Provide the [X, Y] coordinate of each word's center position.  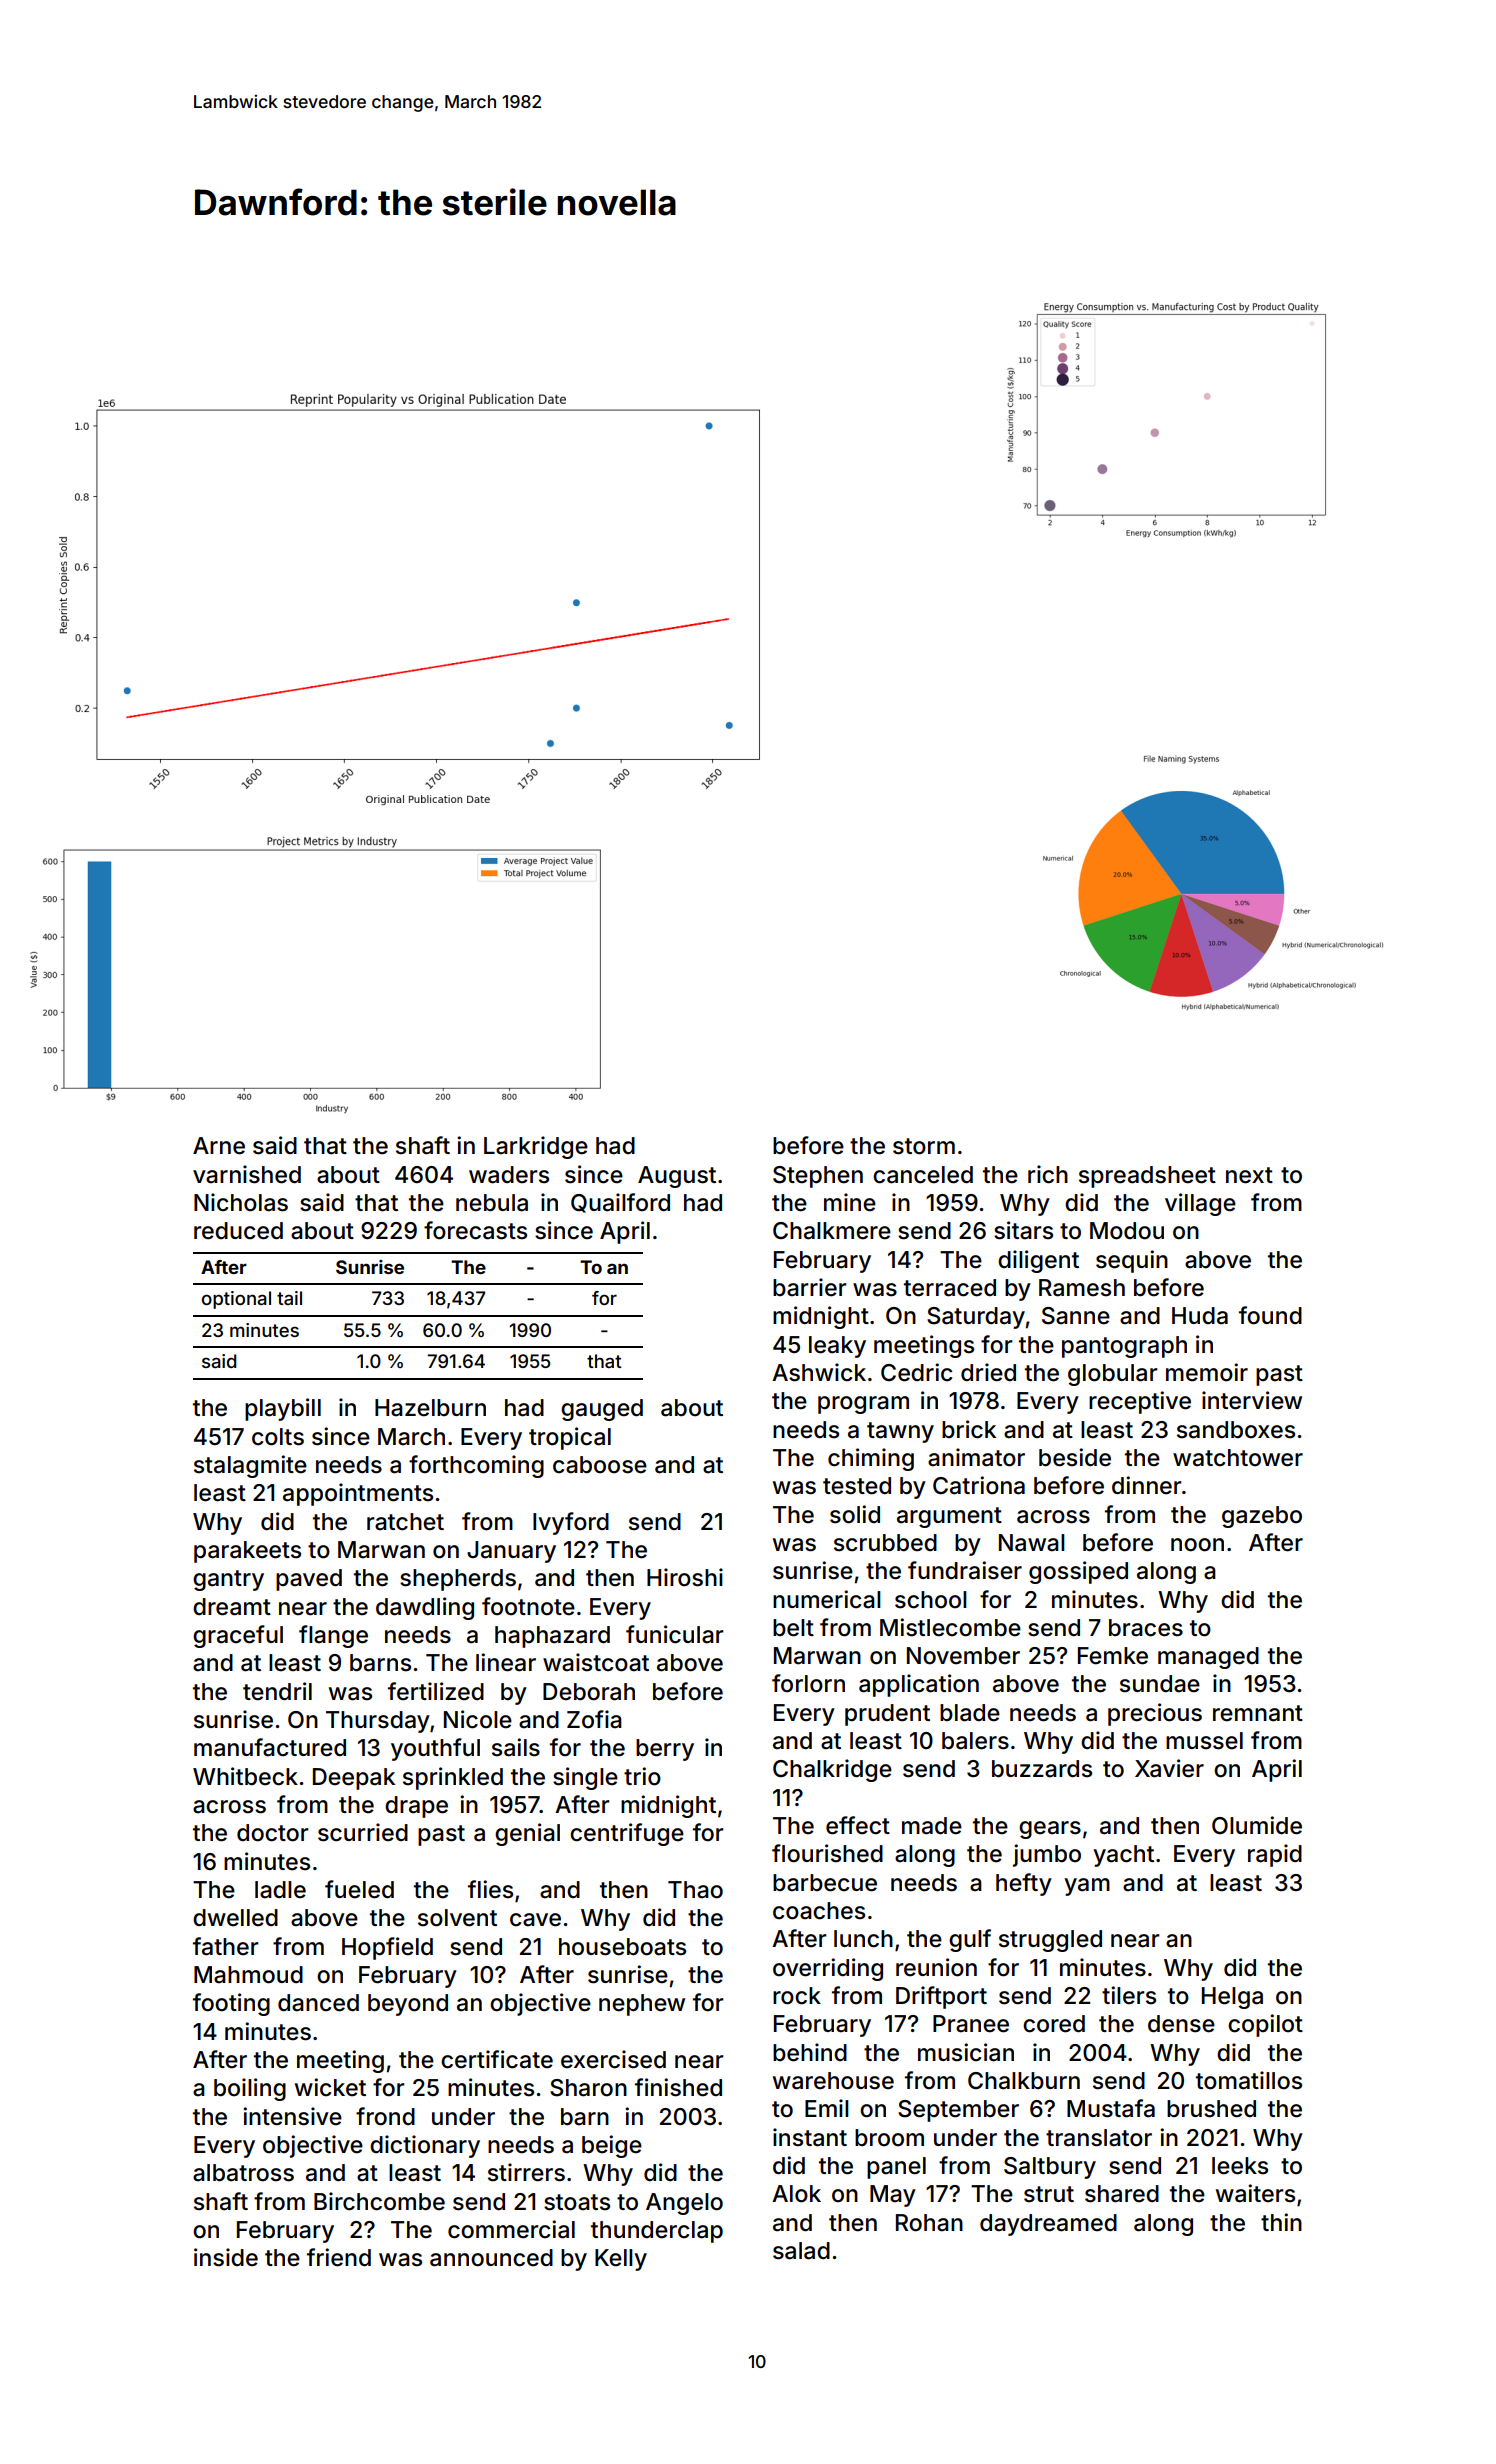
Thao [695, 1890]
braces [1146, 1628]
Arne [219, 1146]
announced [491, 2258]
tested [857, 1486]
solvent [457, 1918]
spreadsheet [1147, 1177]
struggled [1050, 1941]
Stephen [818, 1177]
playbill [283, 1409]
